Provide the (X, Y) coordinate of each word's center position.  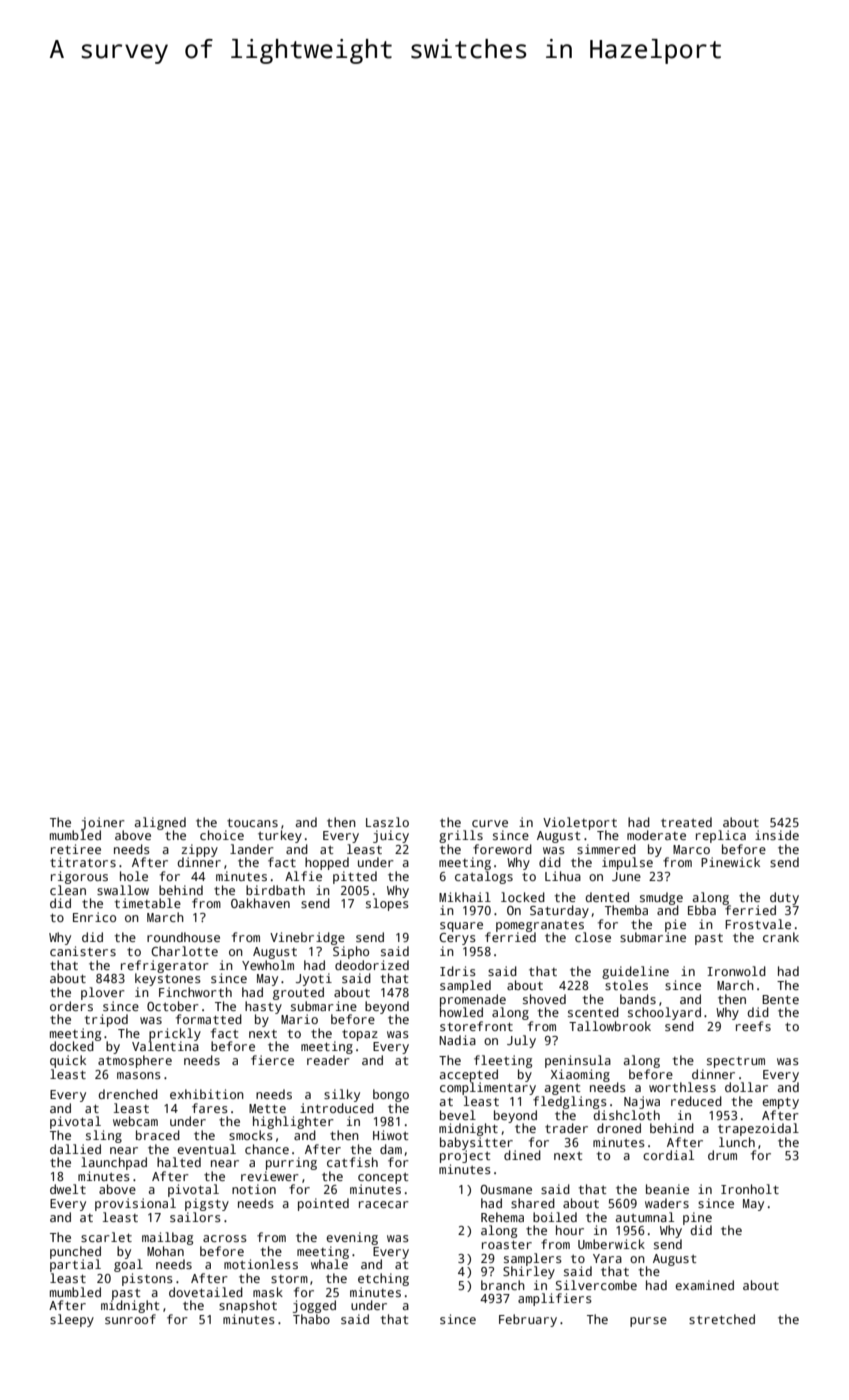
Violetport (580, 823)
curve (490, 823)
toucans (252, 822)
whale (329, 1264)
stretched (722, 1319)
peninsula (578, 1061)
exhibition (207, 1094)
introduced (337, 1108)
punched (75, 1252)
